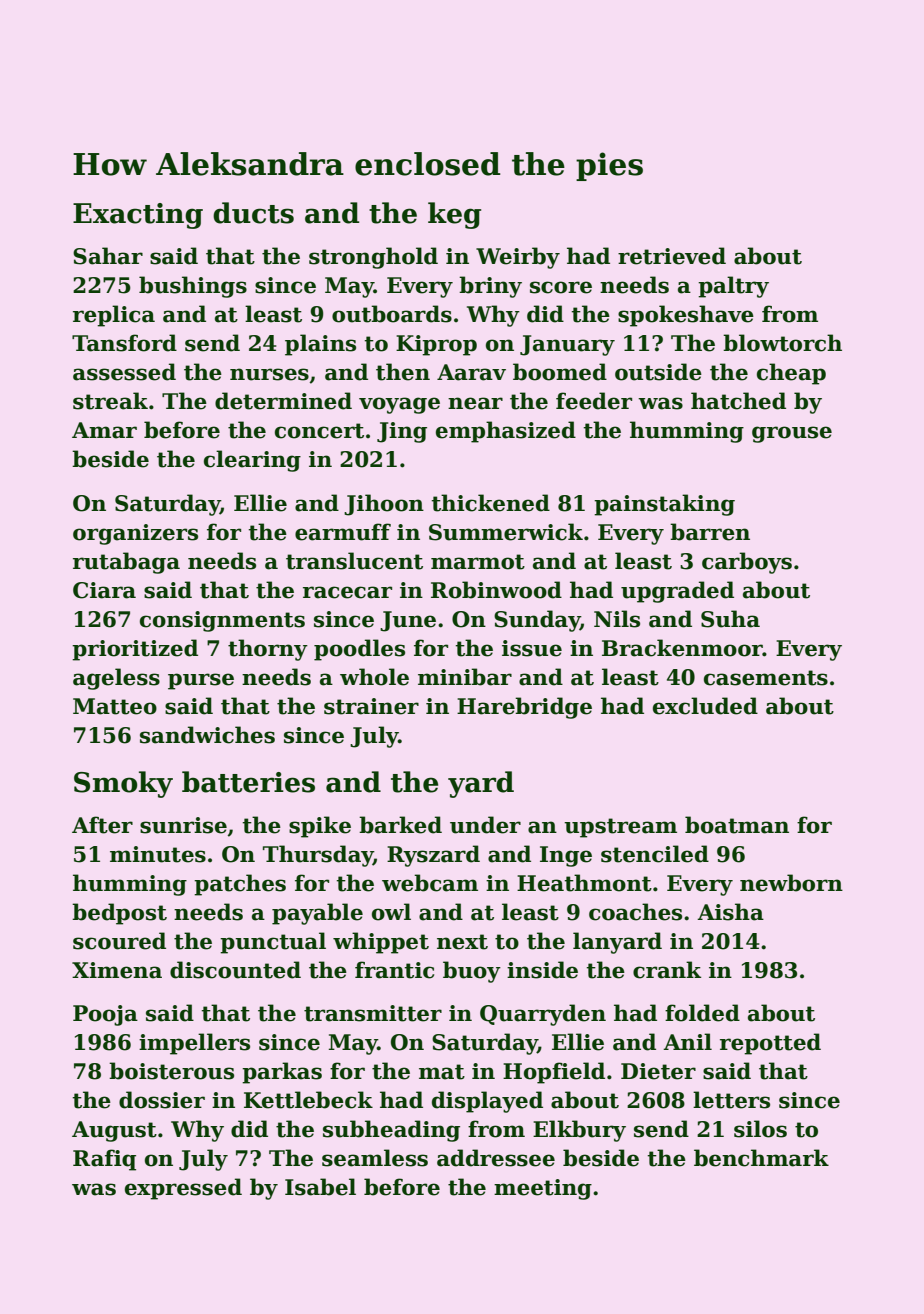 The height and width of the screenshot is (1314, 924). What do you see at coordinates (252, 461) in the screenshot?
I see `clearing` at bounding box center [252, 461].
